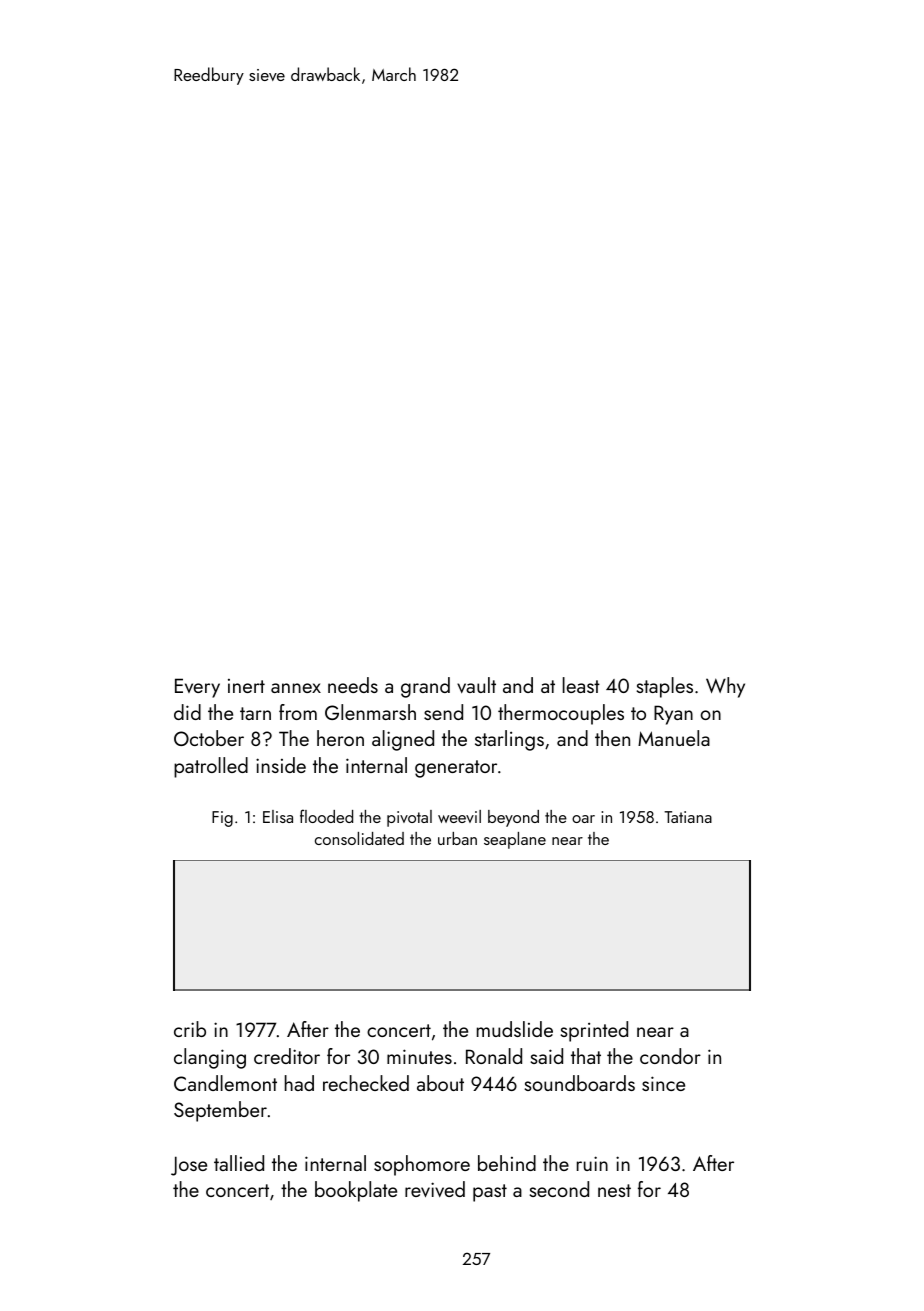 The width and height of the screenshot is (924, 1311). What do you see at coordinates (246, 686) in the screenshot?
I see `inert` at bounding box center [246, 686].
